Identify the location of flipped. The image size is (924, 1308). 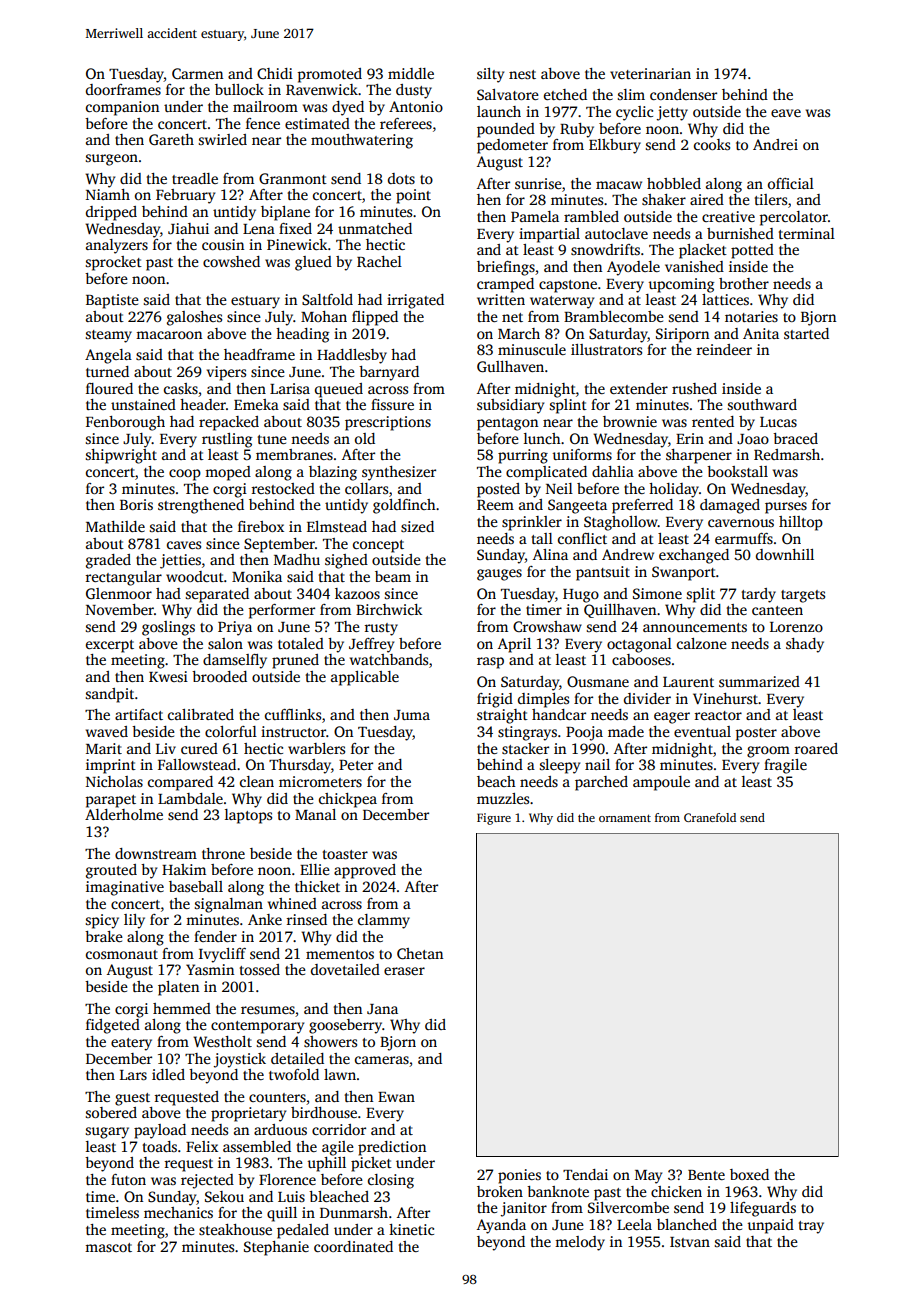
(375, 318).
